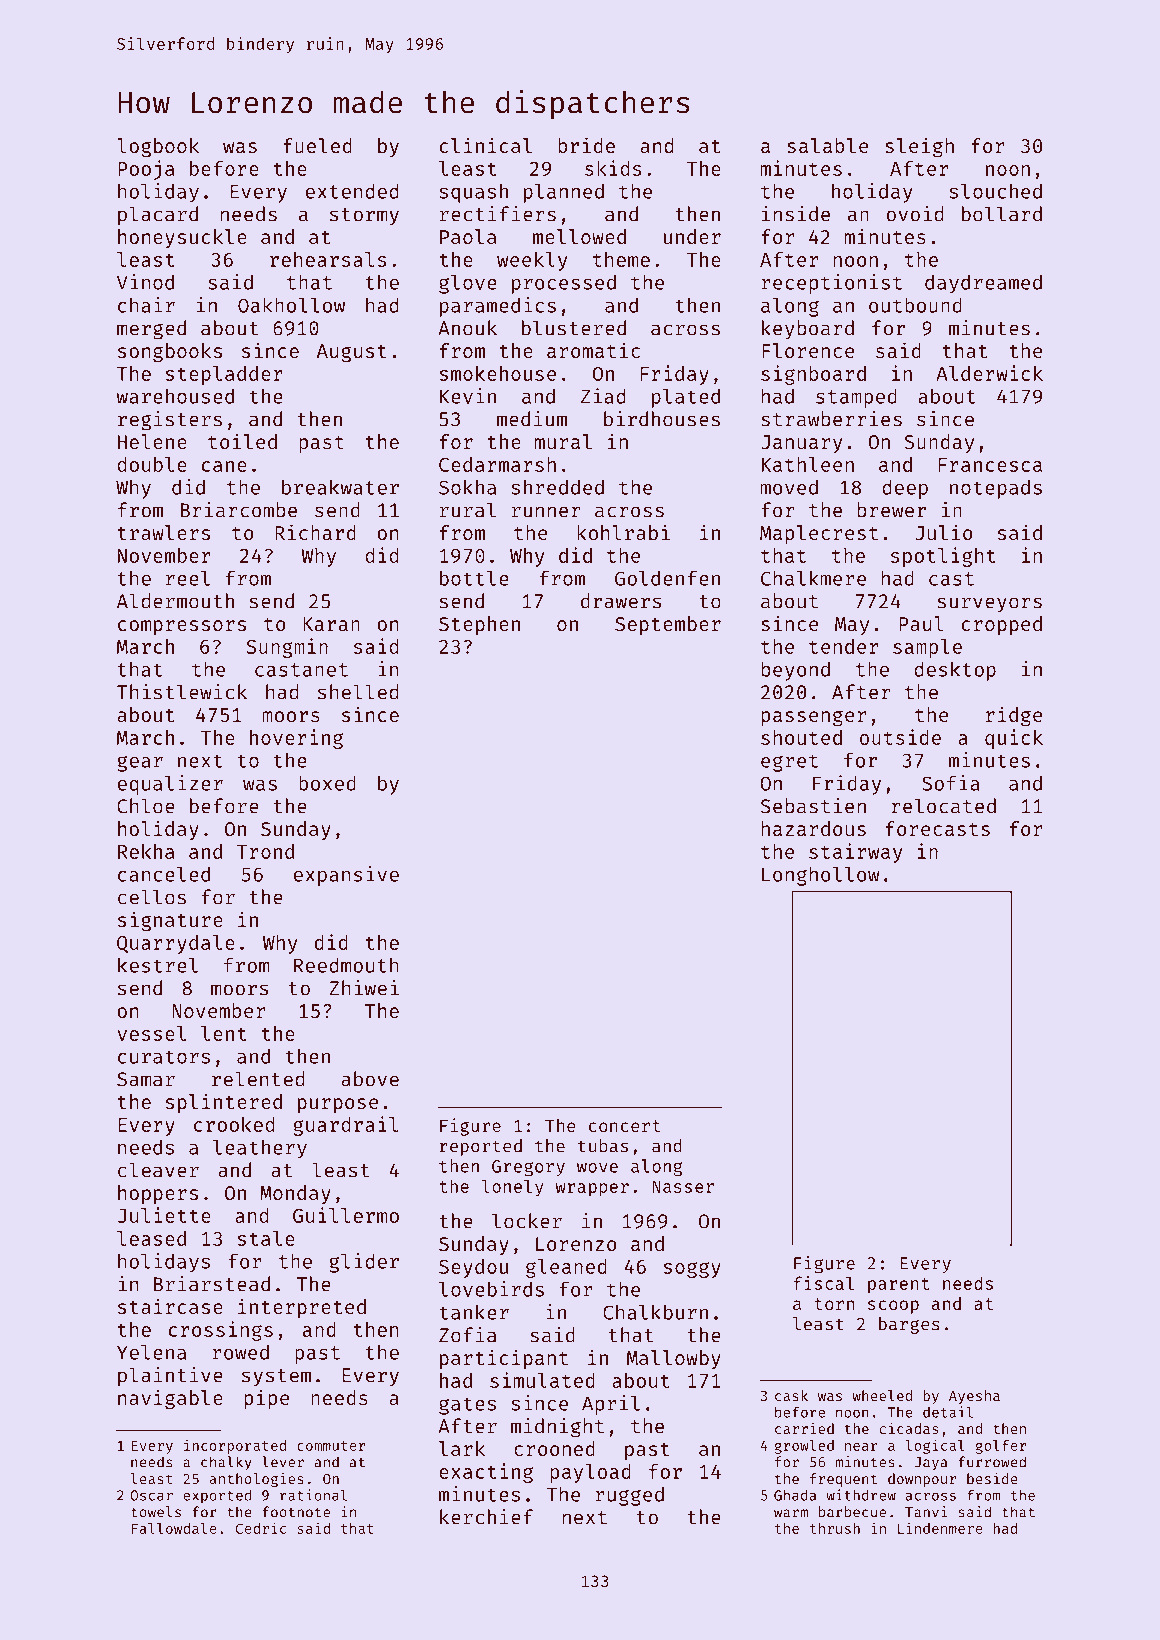  What do you see at coordinates (174, 1528) in the screenshot?
I see `Fallowdale` at bounding box center [174, 1528].
